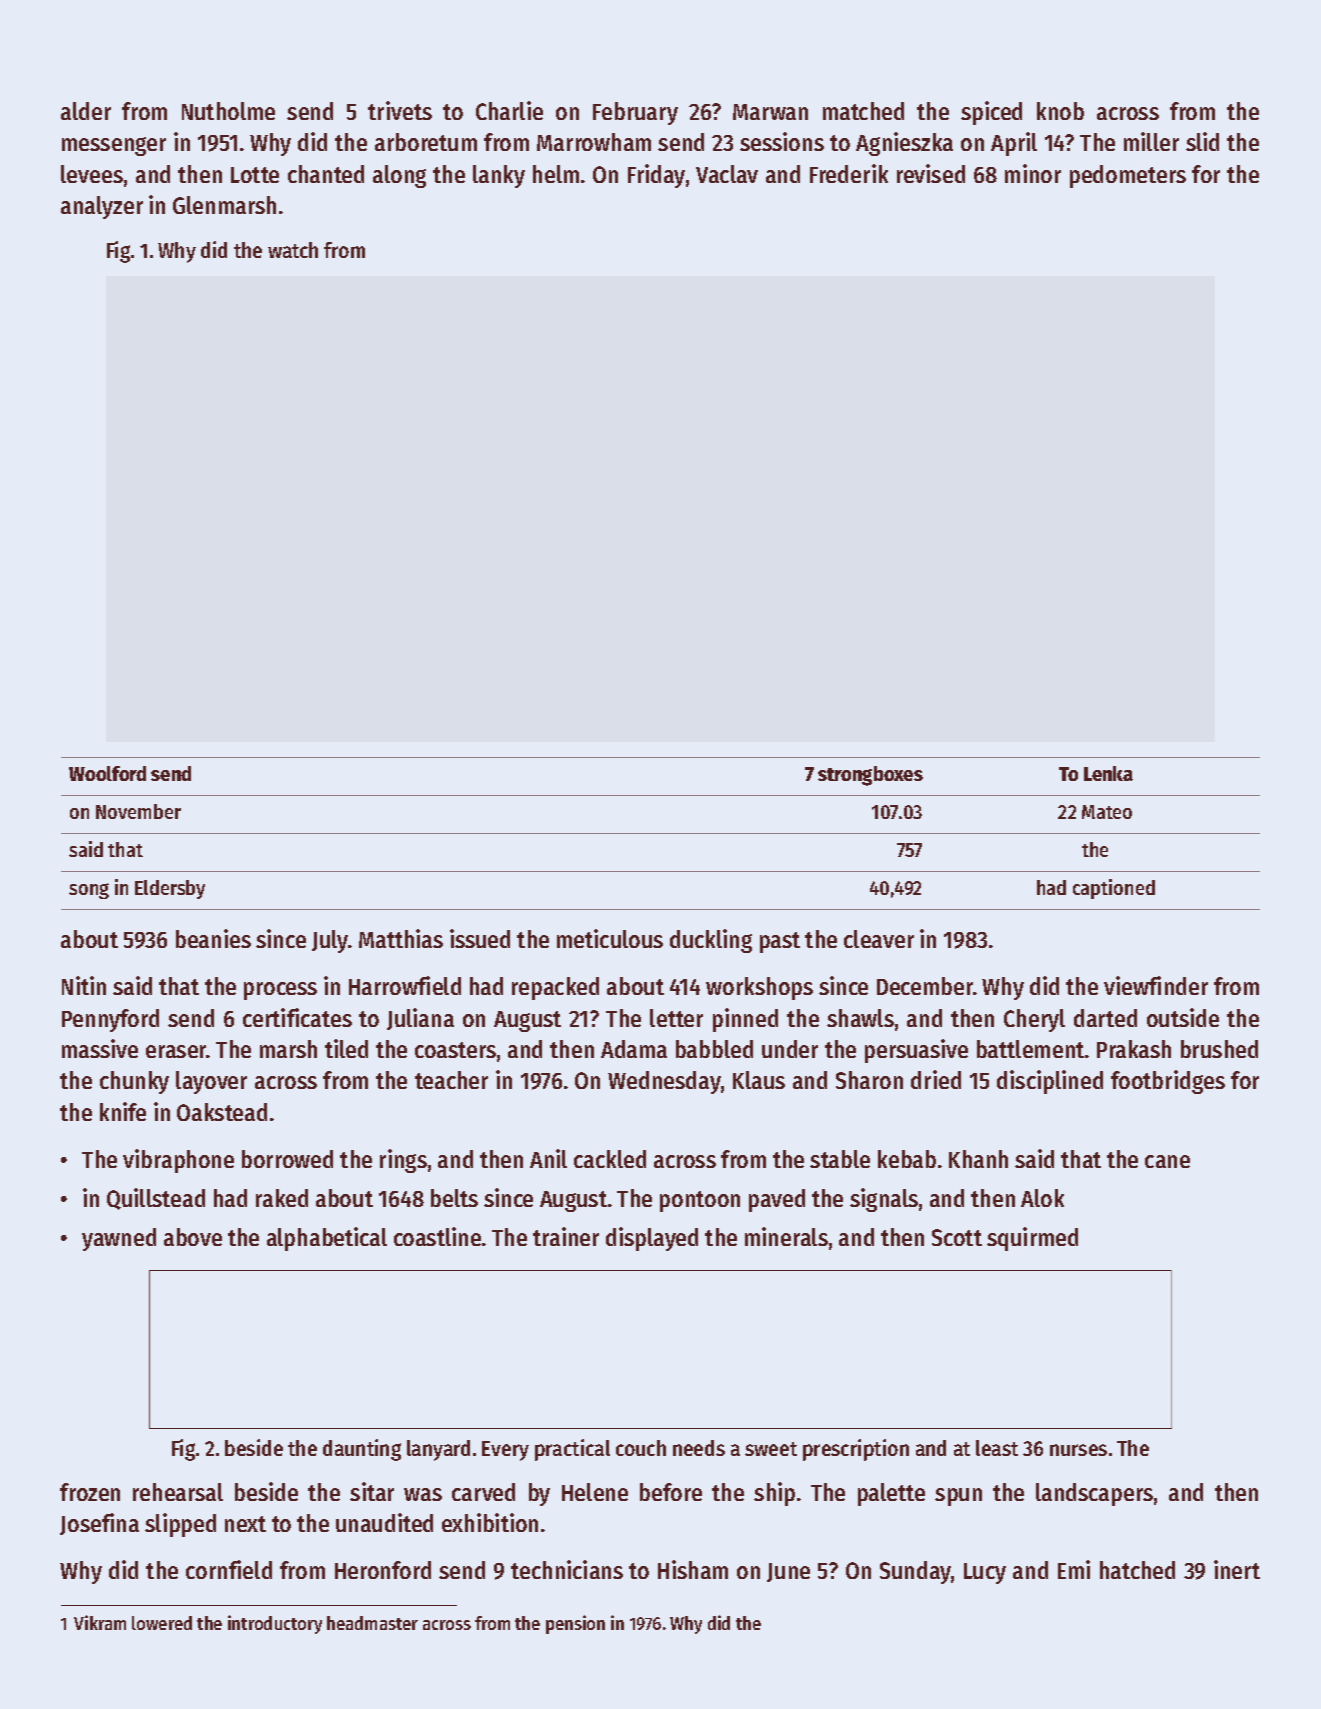 The width and height of the screenshot is (1321, 1709). I want to click on watch, so click(293, 250).
